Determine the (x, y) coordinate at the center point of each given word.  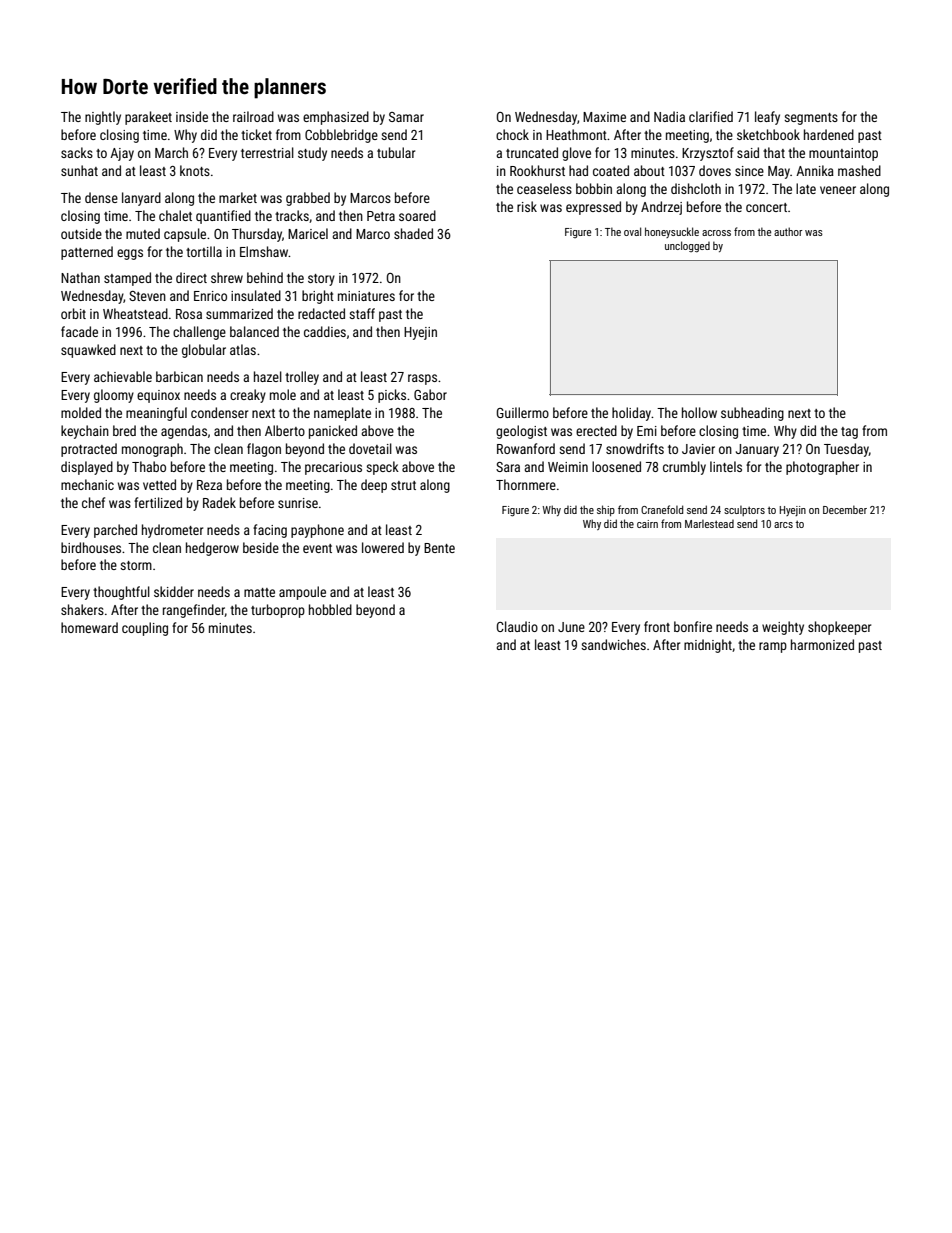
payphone (317, 531)
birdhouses (91, 547)
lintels (726, 466)
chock (512, 134)
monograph (152, 450)
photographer (822, 468)
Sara (508, 467)
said (748, 152)
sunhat (79, 170)
